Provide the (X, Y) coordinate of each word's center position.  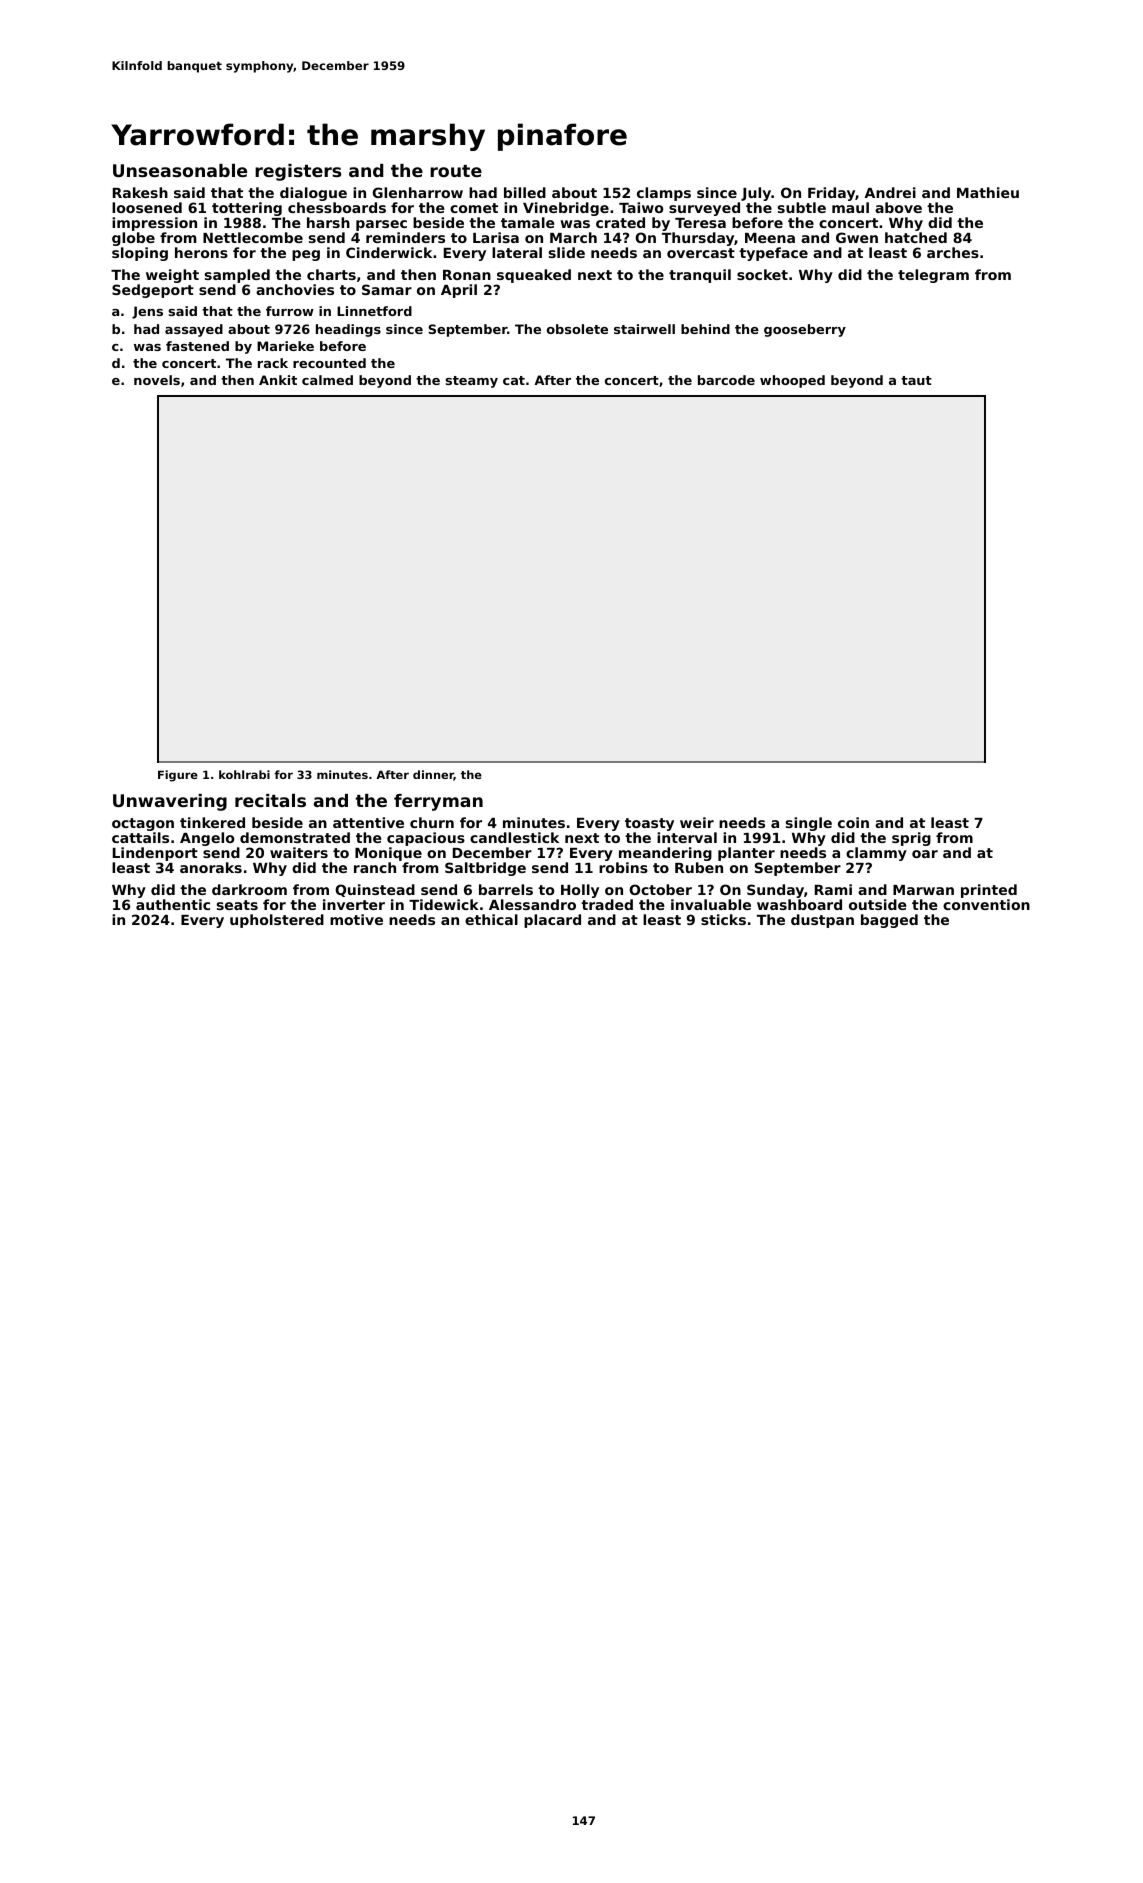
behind (705, 329)
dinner (433, 775)
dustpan (822, 921)
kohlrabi (244, 774)
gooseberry (805, 330)
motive (356, 919)
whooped (792, 381)
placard (552, 921)
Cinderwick (389, 252)
